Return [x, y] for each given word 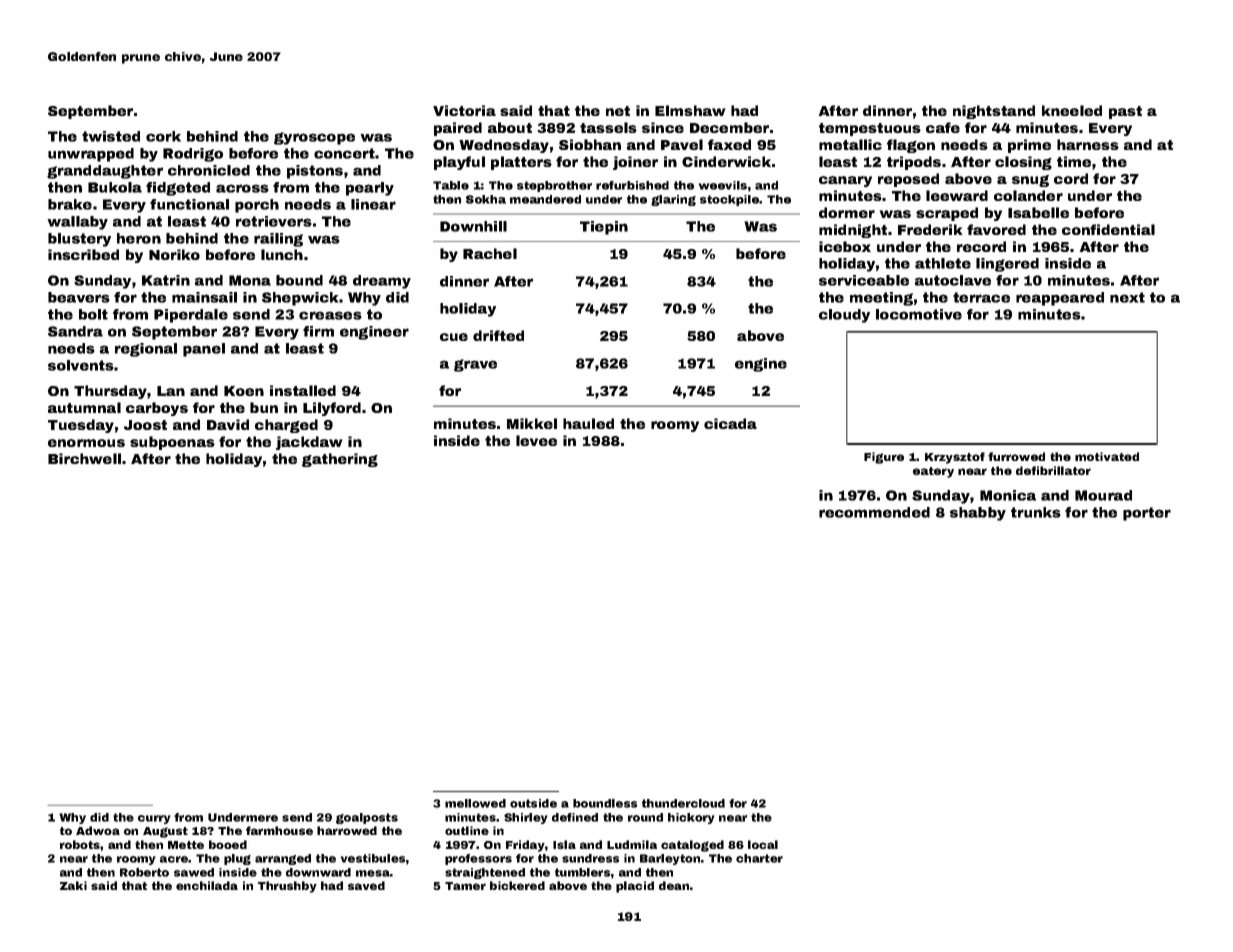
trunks [1036, 512]
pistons [315, 172]
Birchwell [84, 458]
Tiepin [604, 228]
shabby [978, 514]
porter [1147, 514]
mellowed [475, 803]
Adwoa [98, 830]
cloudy [844, 316]
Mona [250, 280]
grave [475, 365]
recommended [874, 512]
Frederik [930, 229]
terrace [981, 297]
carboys [157, 409]
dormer [847, 212]
